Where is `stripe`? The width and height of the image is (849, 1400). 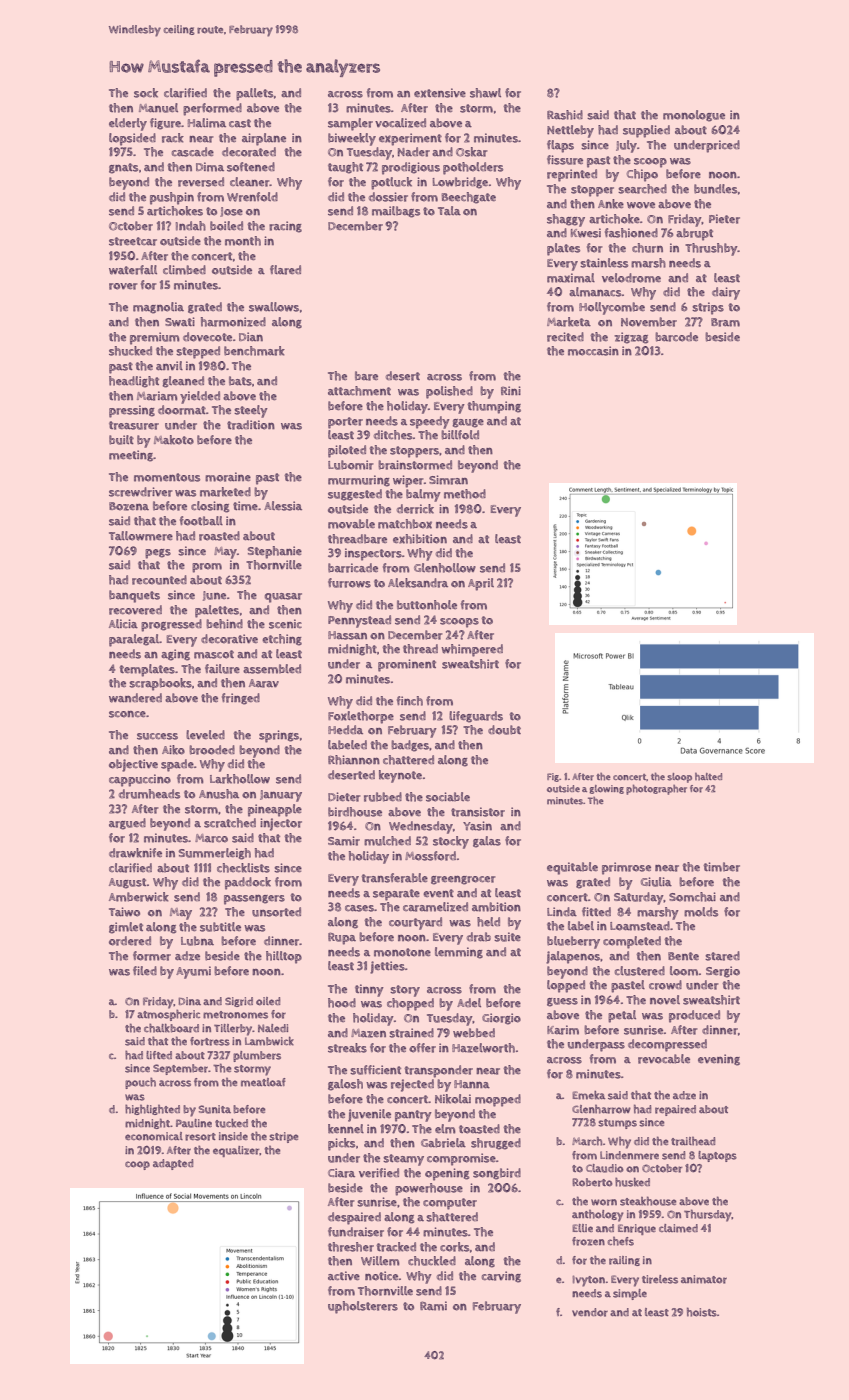 stripe is located at coordinates (283, 1137).
